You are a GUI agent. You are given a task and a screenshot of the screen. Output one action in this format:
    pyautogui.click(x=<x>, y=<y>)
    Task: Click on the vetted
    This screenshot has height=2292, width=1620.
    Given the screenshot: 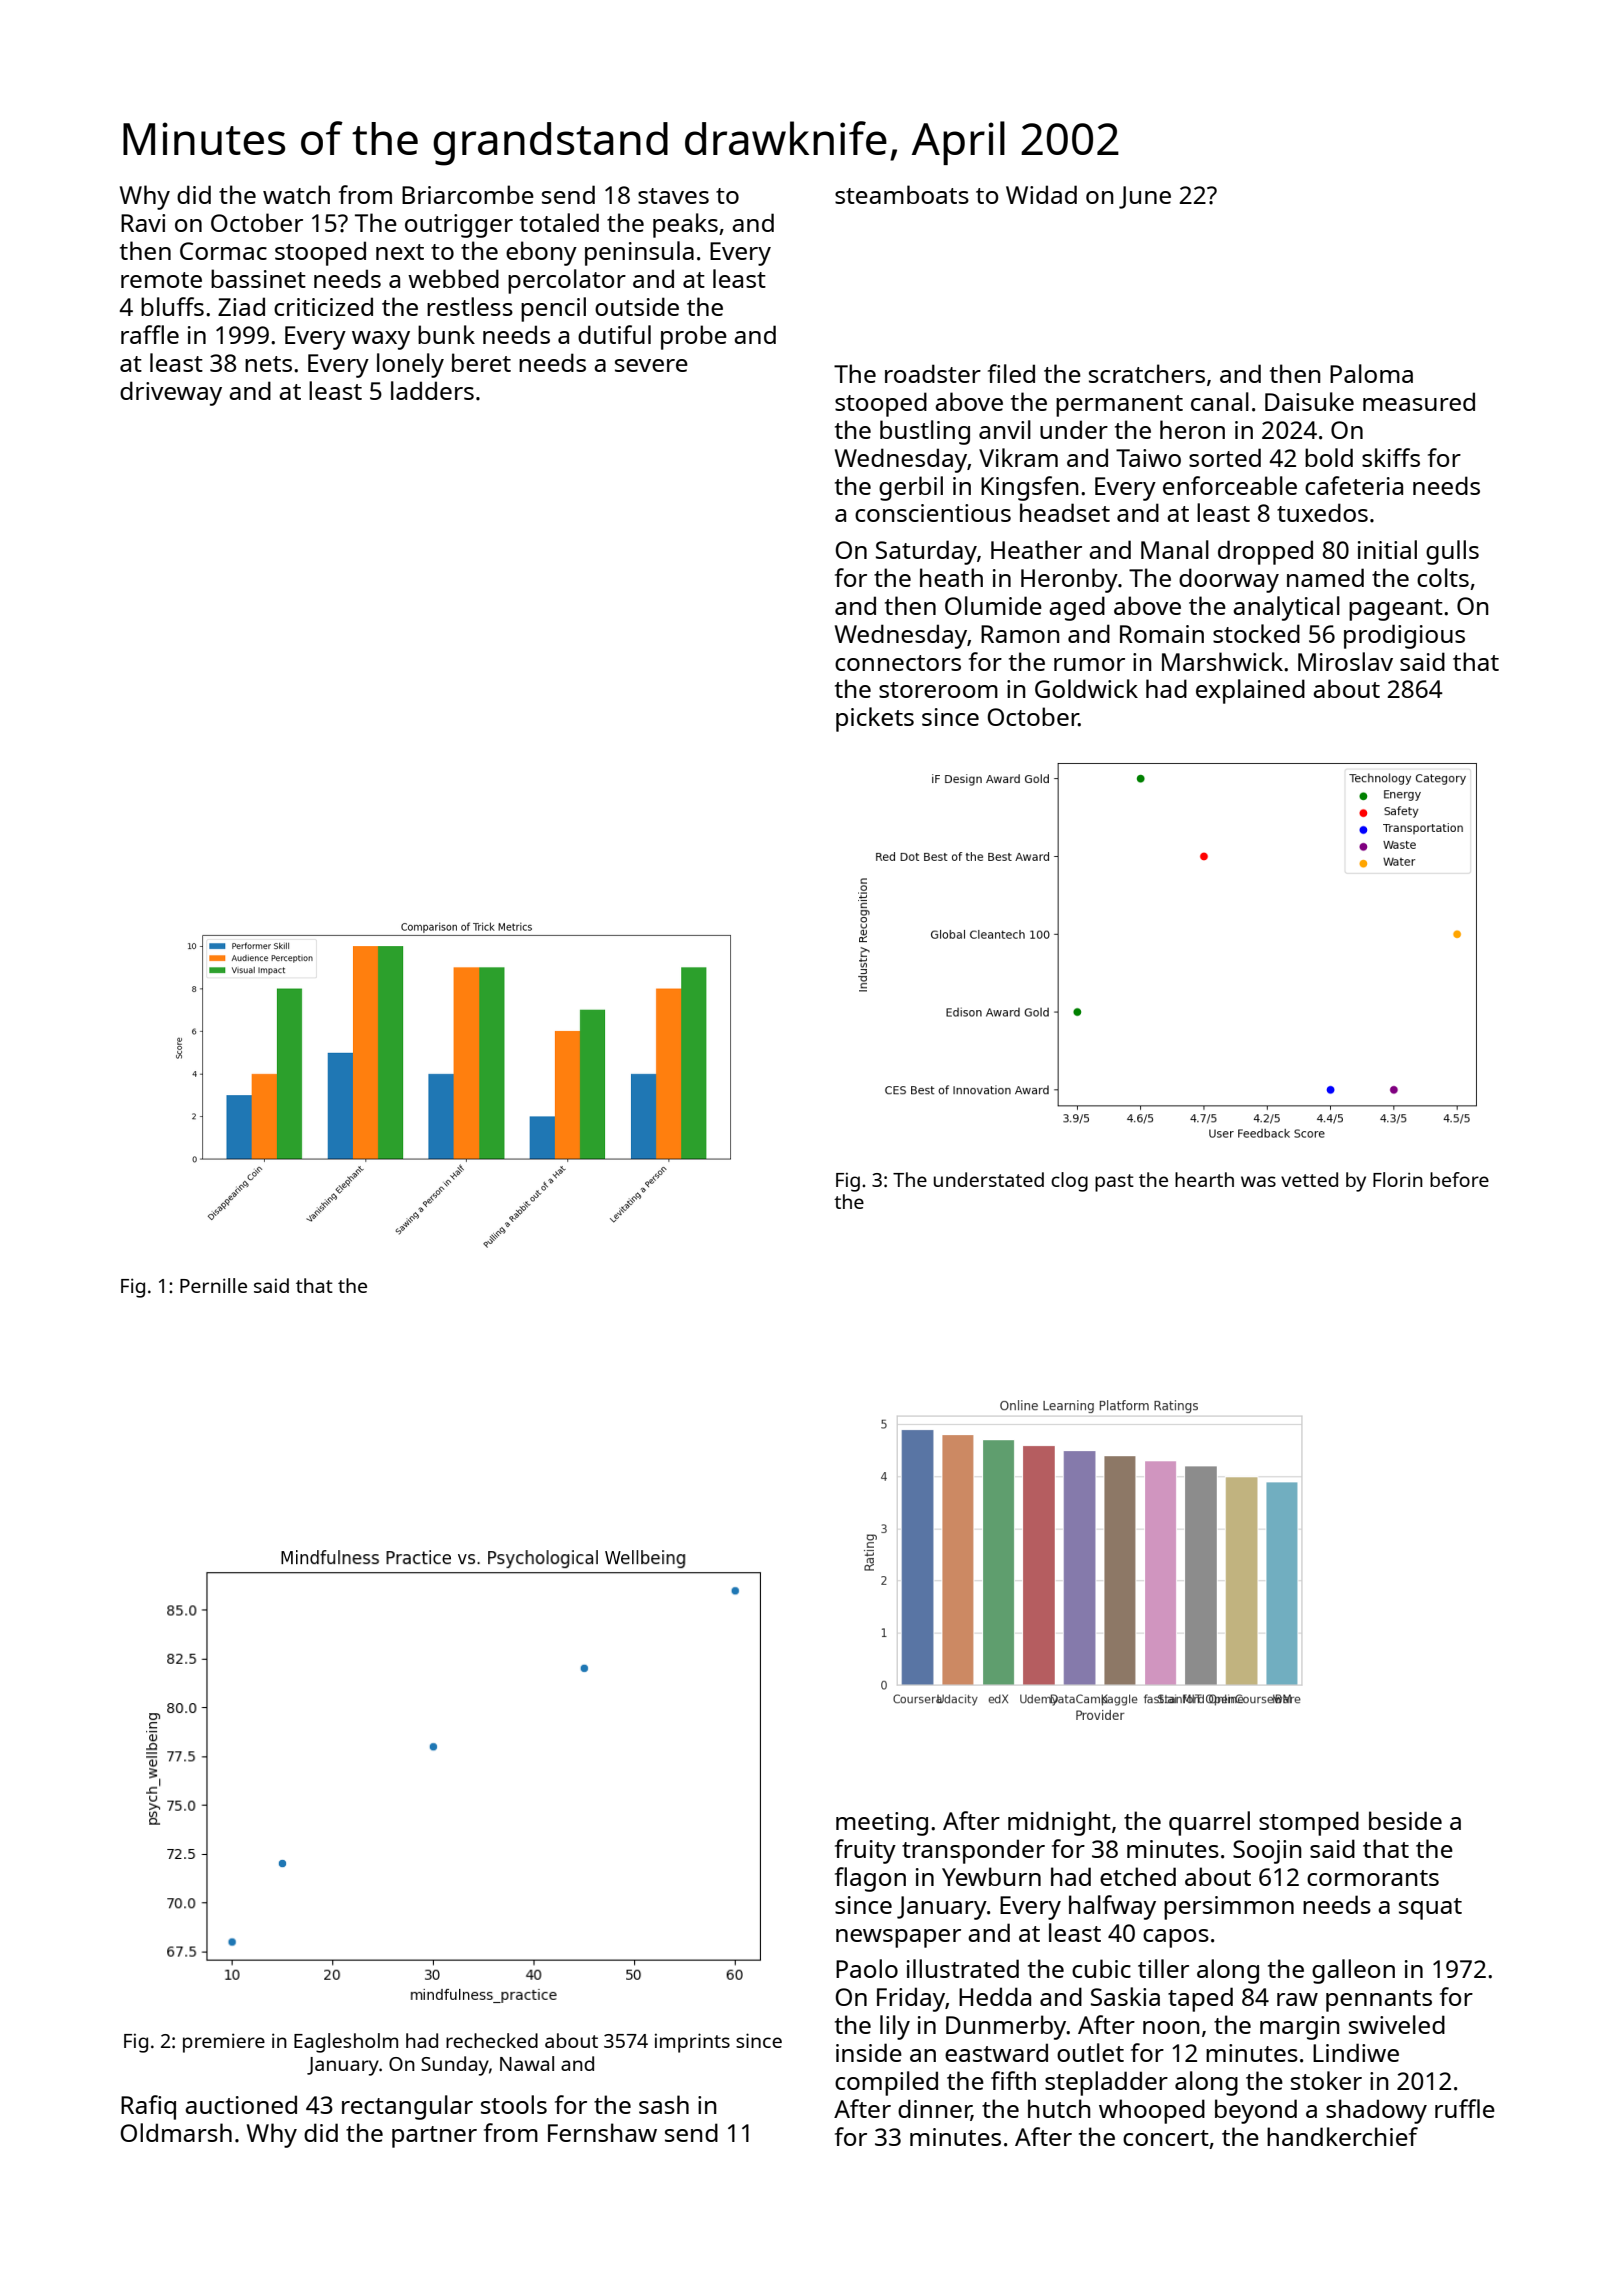 What is the action you would take?
    pyautogui.click(x=1309, y=1179)
